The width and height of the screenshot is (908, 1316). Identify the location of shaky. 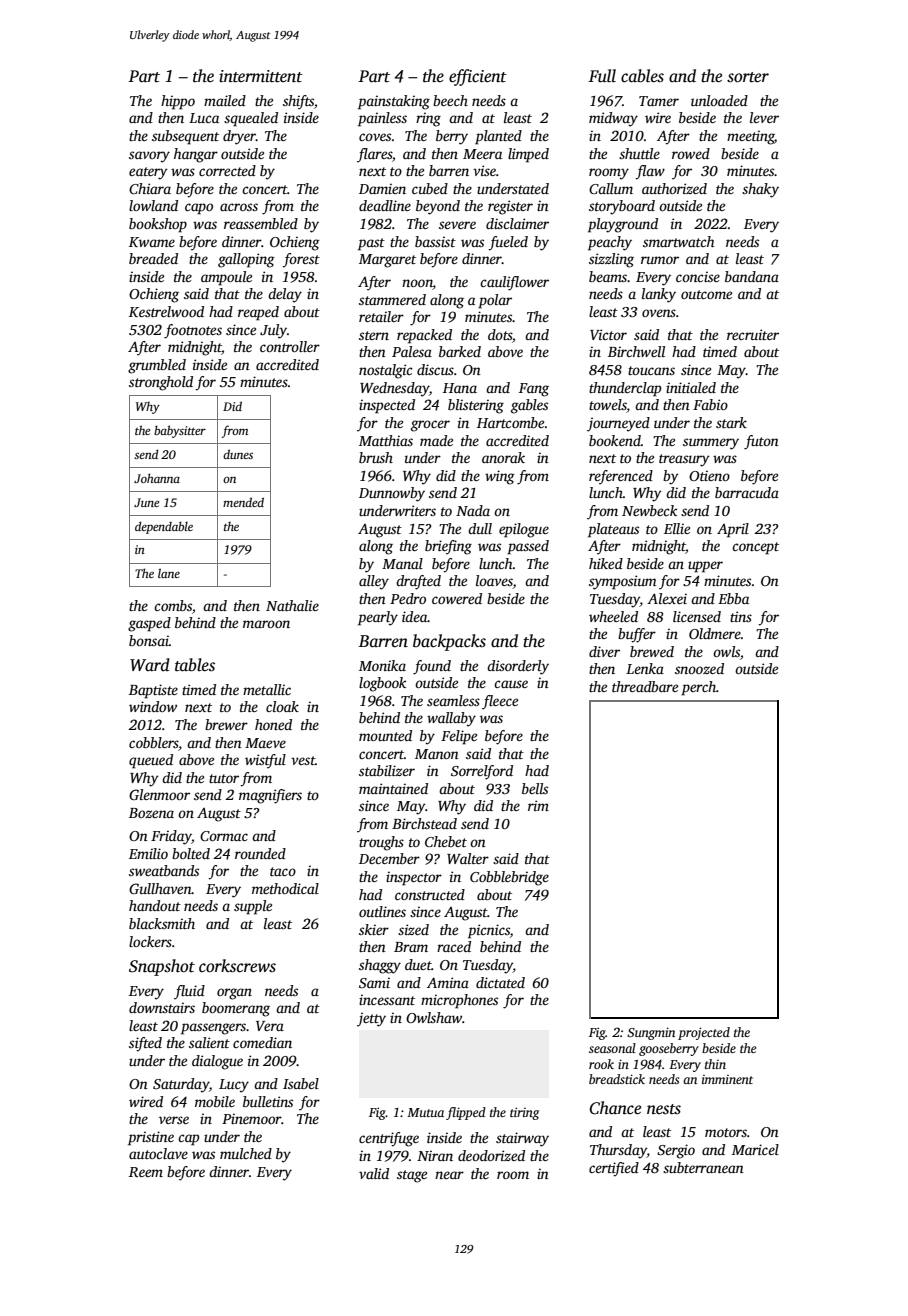
(760, 190).
